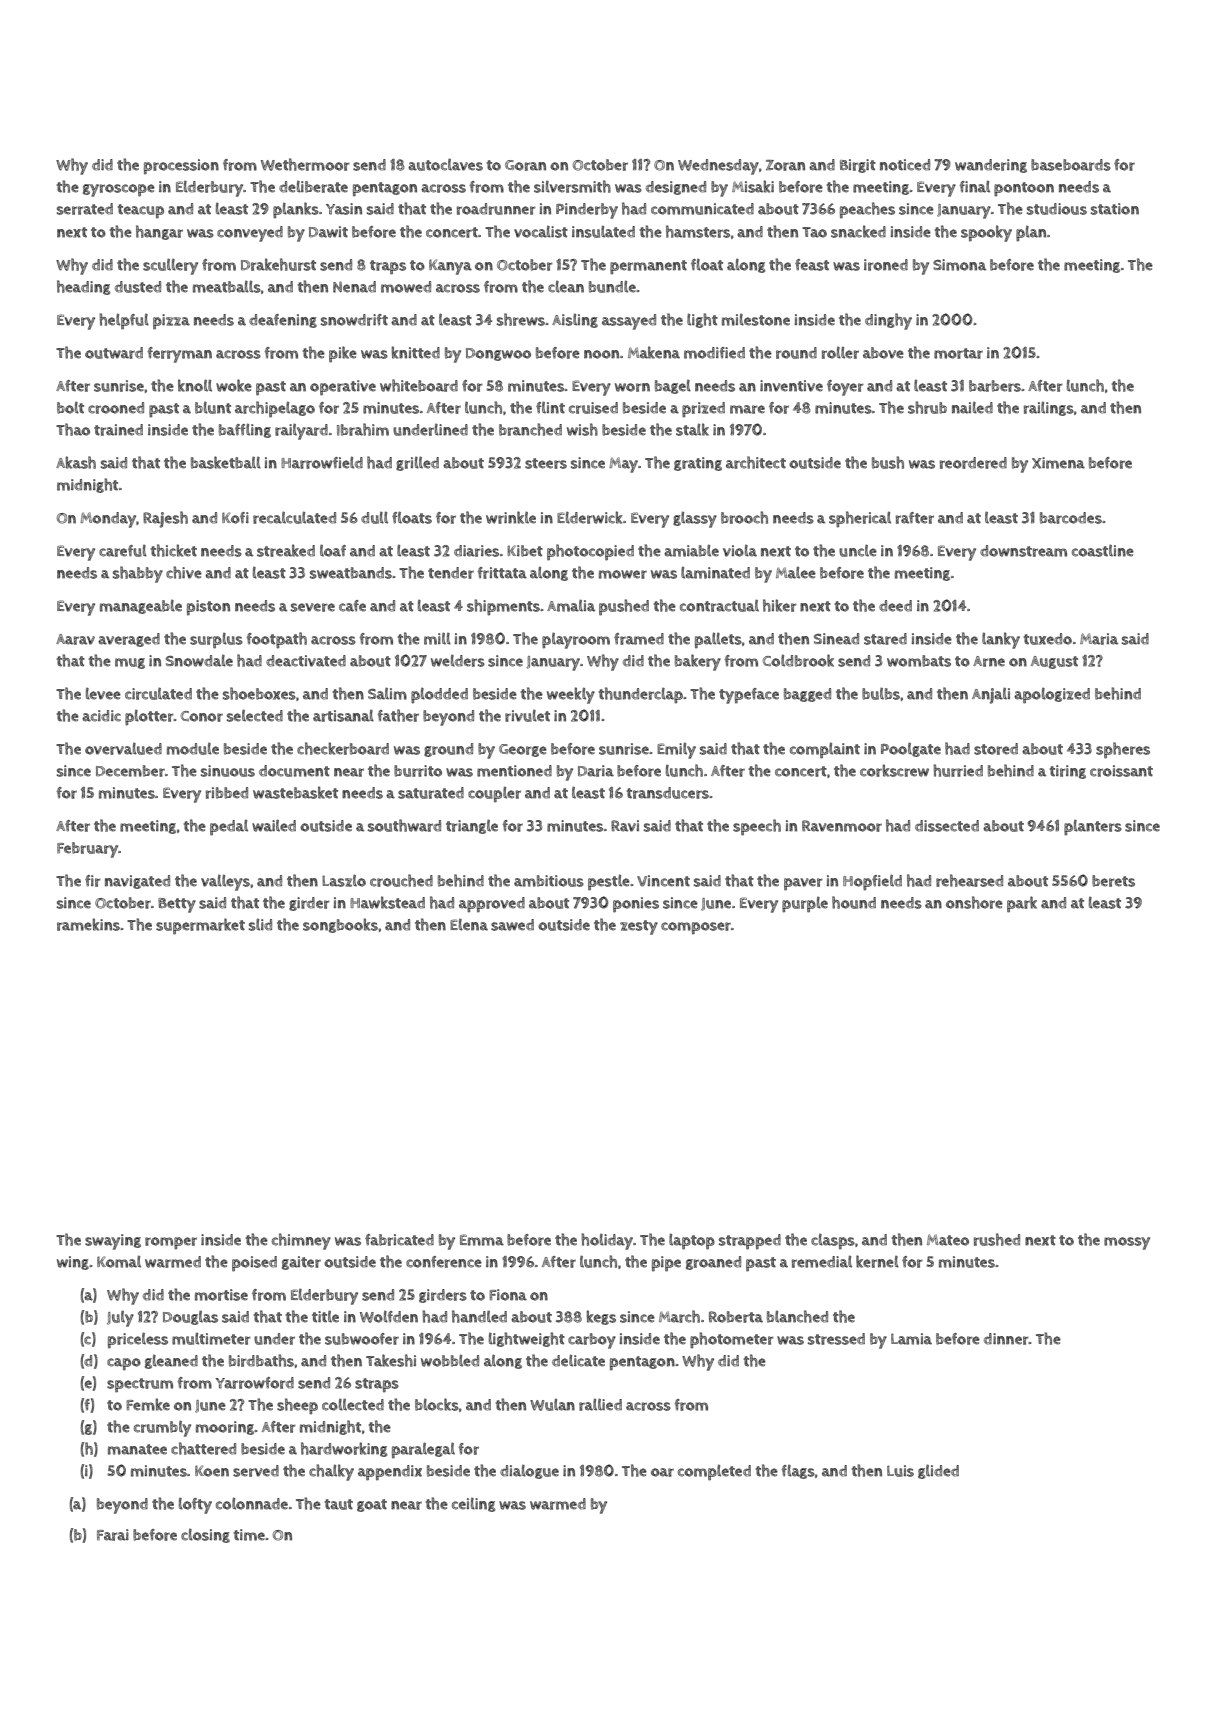 This screenshot has height=1721, width=1217. What do you see at coordinates (714, 1472) in the screenshot?
I see `completed` at bounding box center [714, 1472].
